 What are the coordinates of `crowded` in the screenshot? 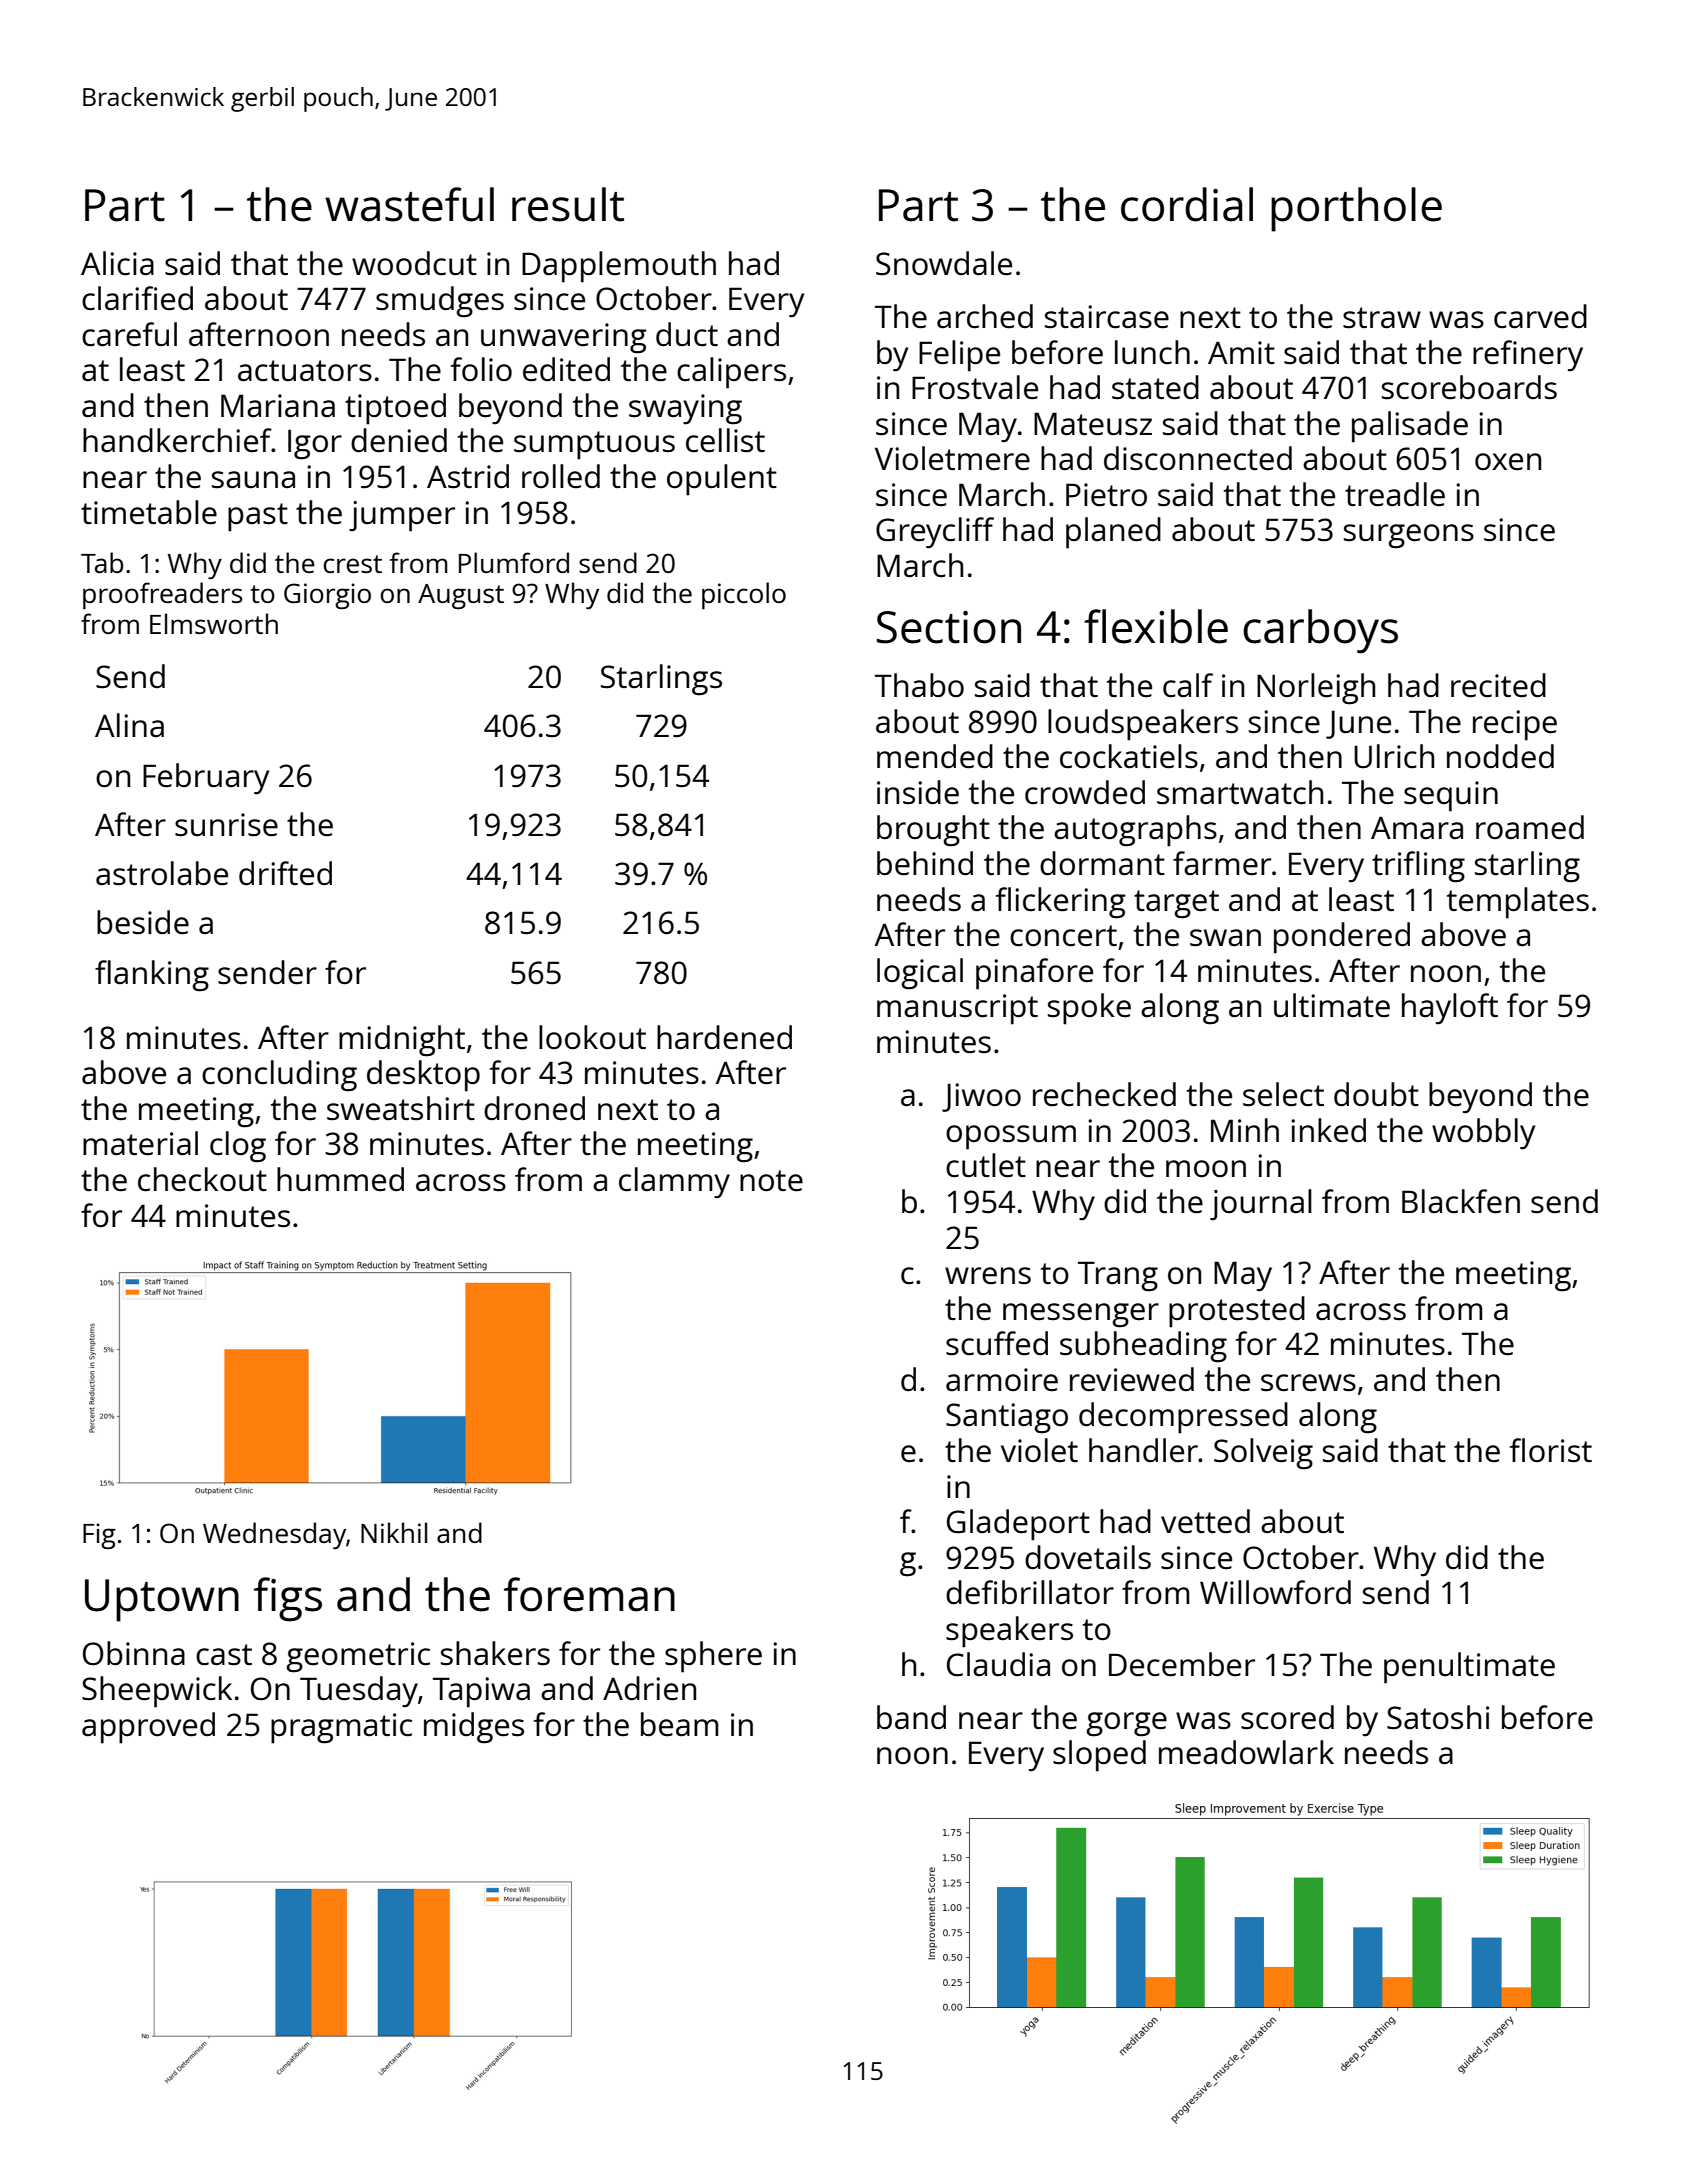 It's located at (1085, 792).
